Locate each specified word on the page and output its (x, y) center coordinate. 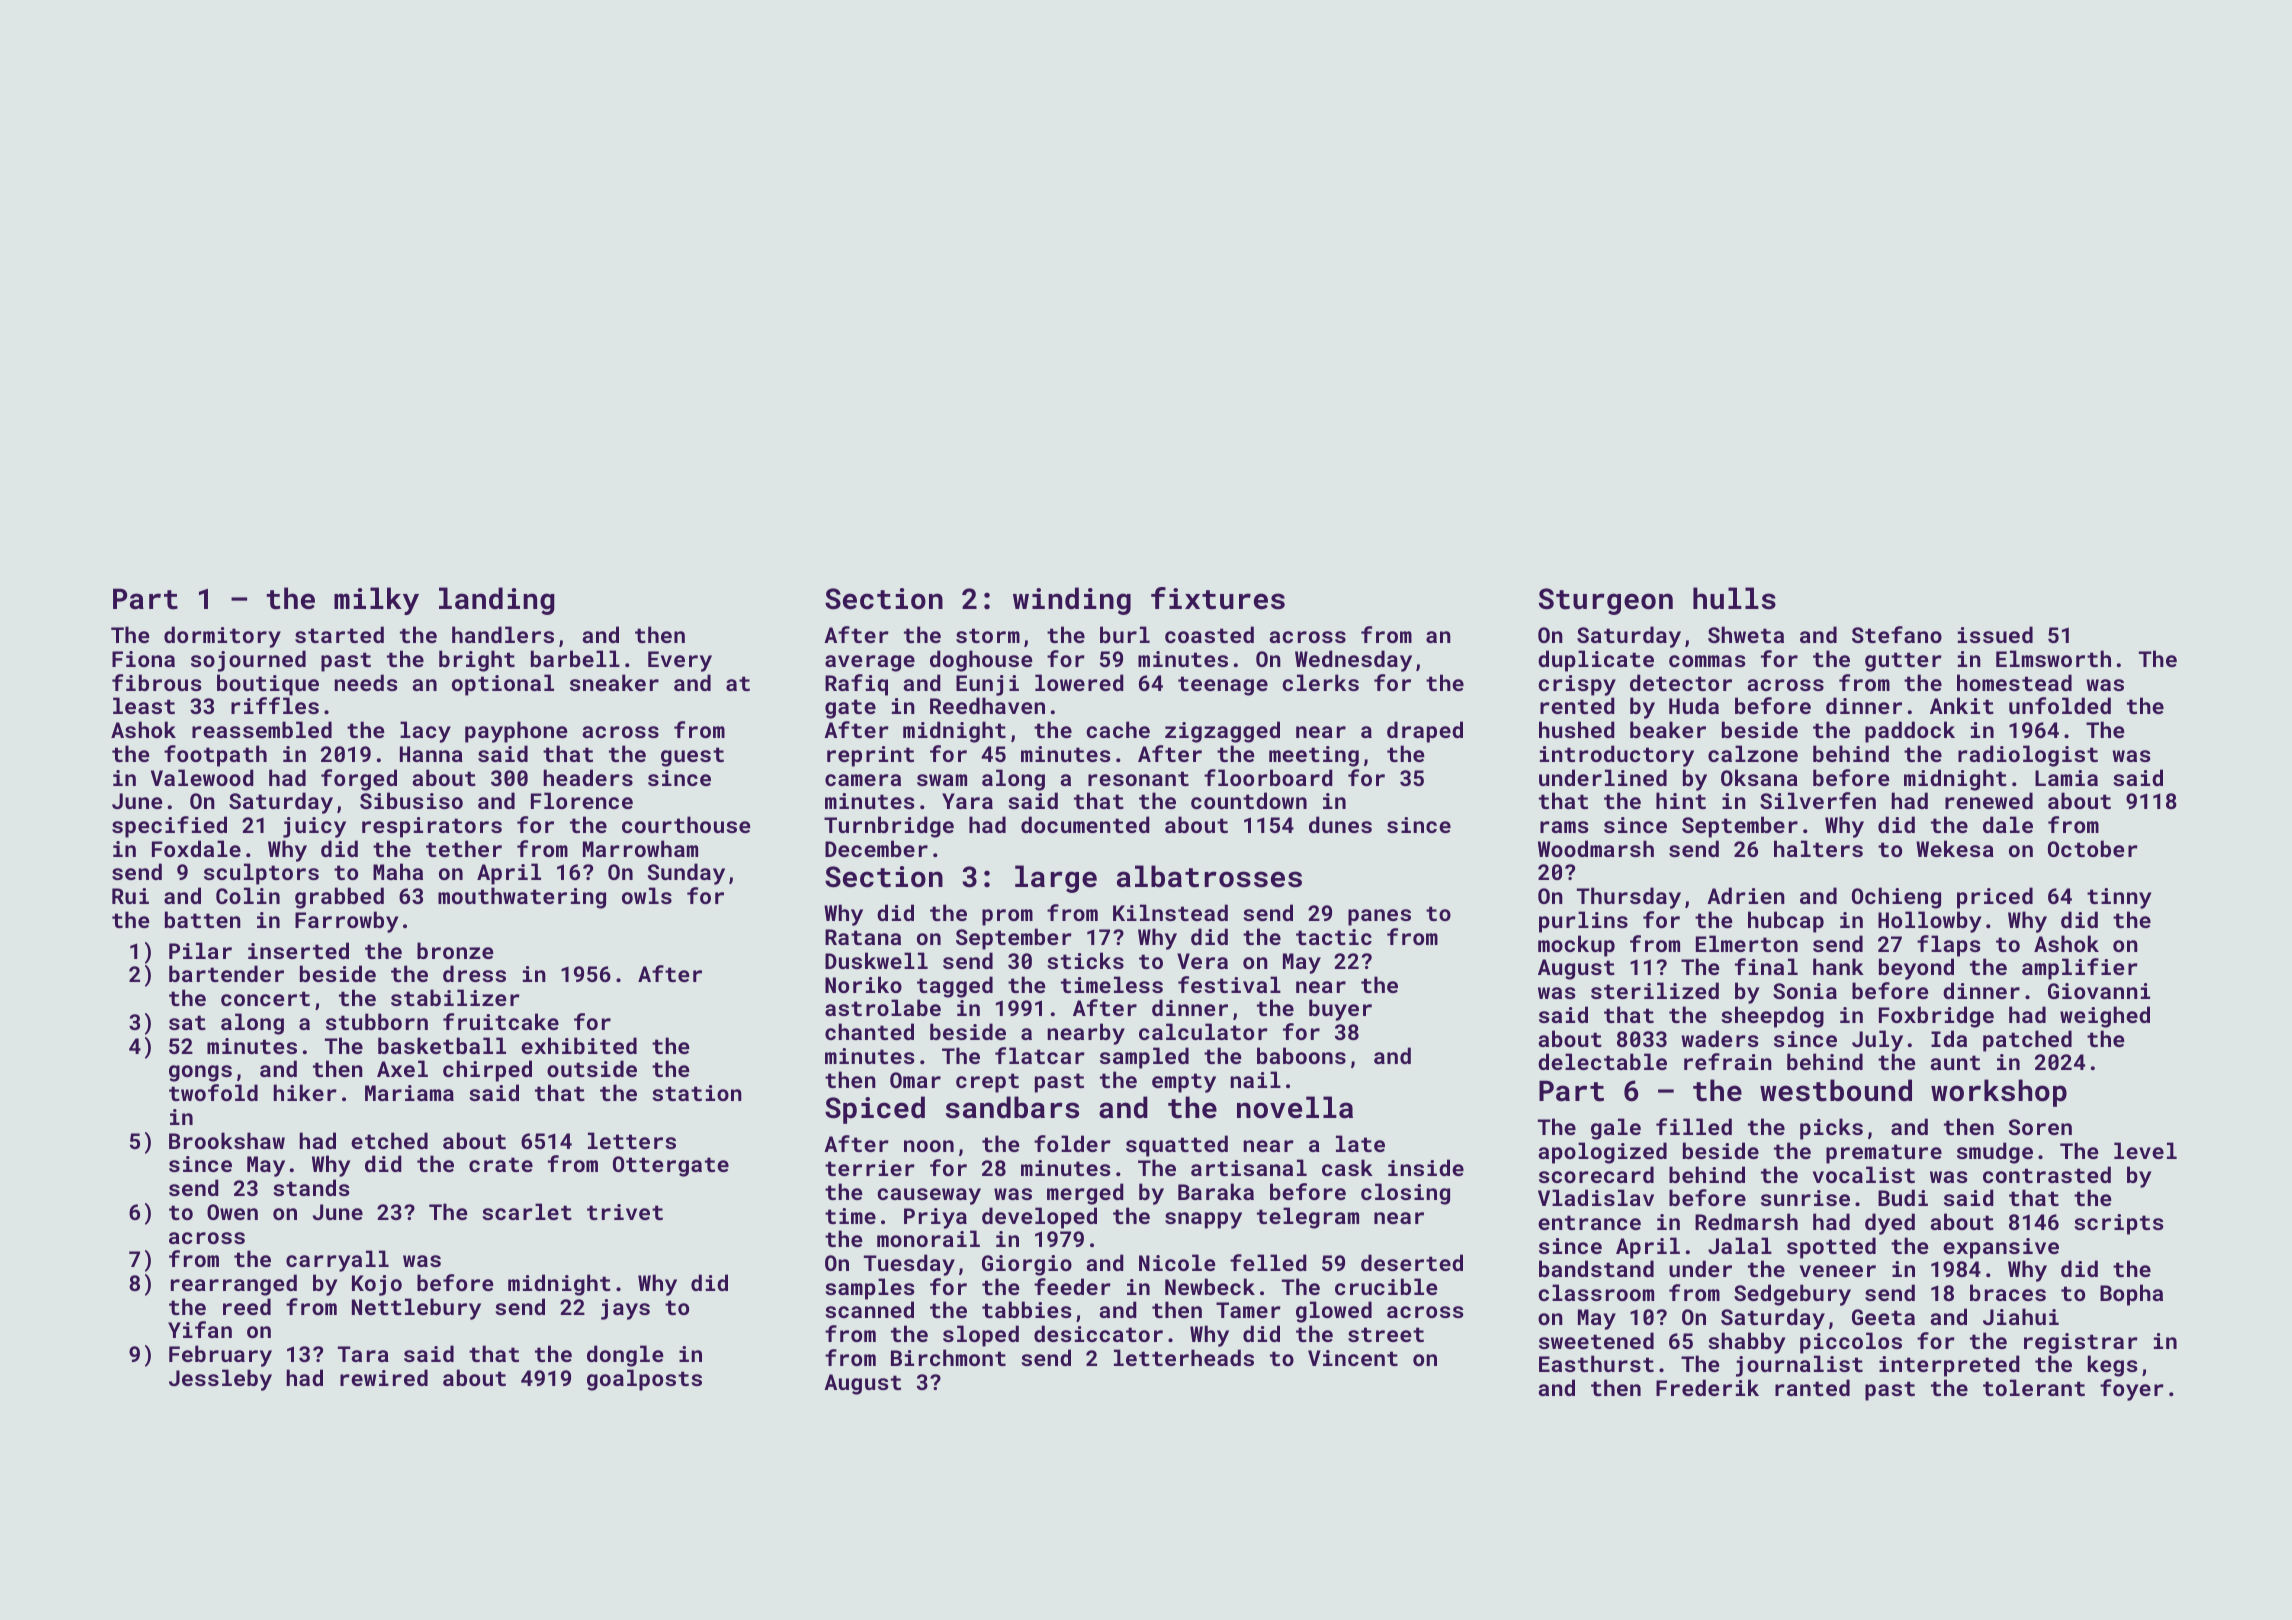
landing (497, 601)
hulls (1734, 598)
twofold (213, 1092)
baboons (1301, 1055)
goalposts (644, 1380)
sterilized (1655, 990)
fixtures (1218, 598)
